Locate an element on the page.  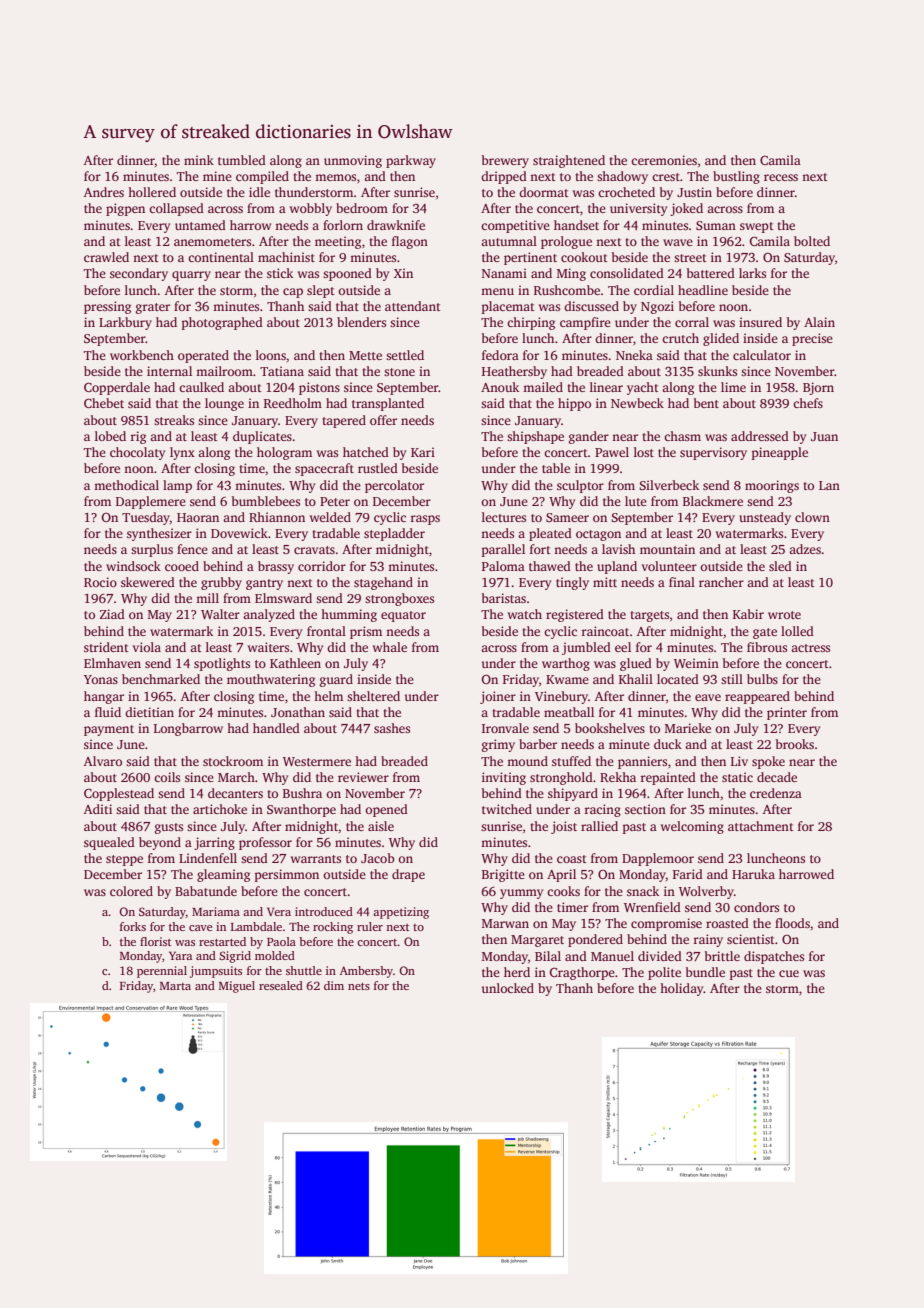
Bilal is located at coordinates (548, 956).
